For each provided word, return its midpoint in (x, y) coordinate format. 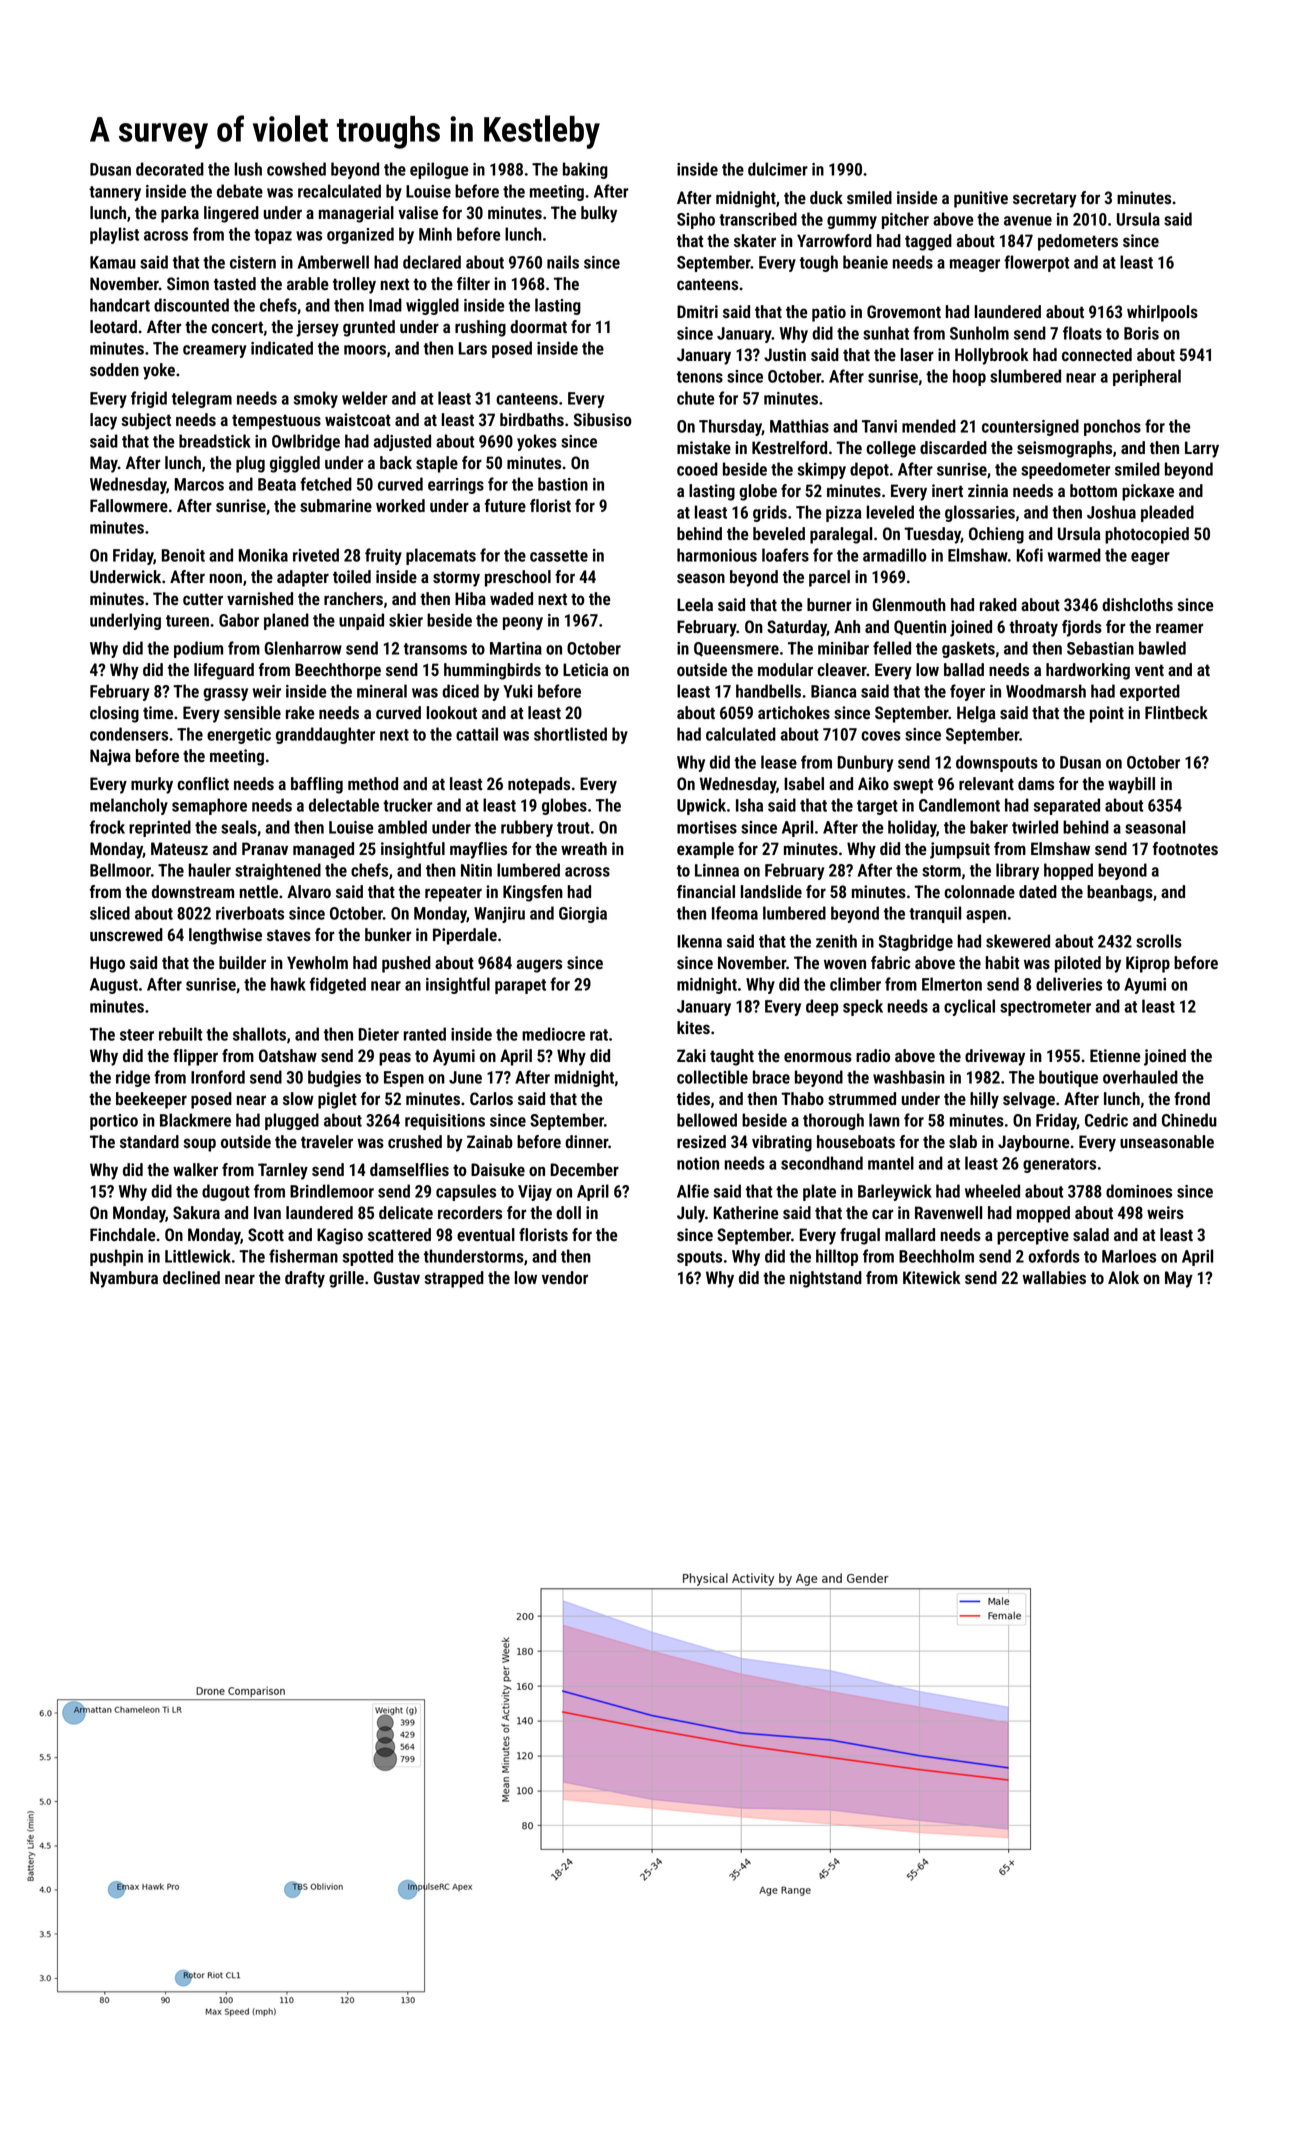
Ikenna (699, 941)
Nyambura (124, 1279)
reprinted (160, 828)
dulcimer (778, 169)
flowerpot (1037, 263)
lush (248, 169)
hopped (1068, 871)
